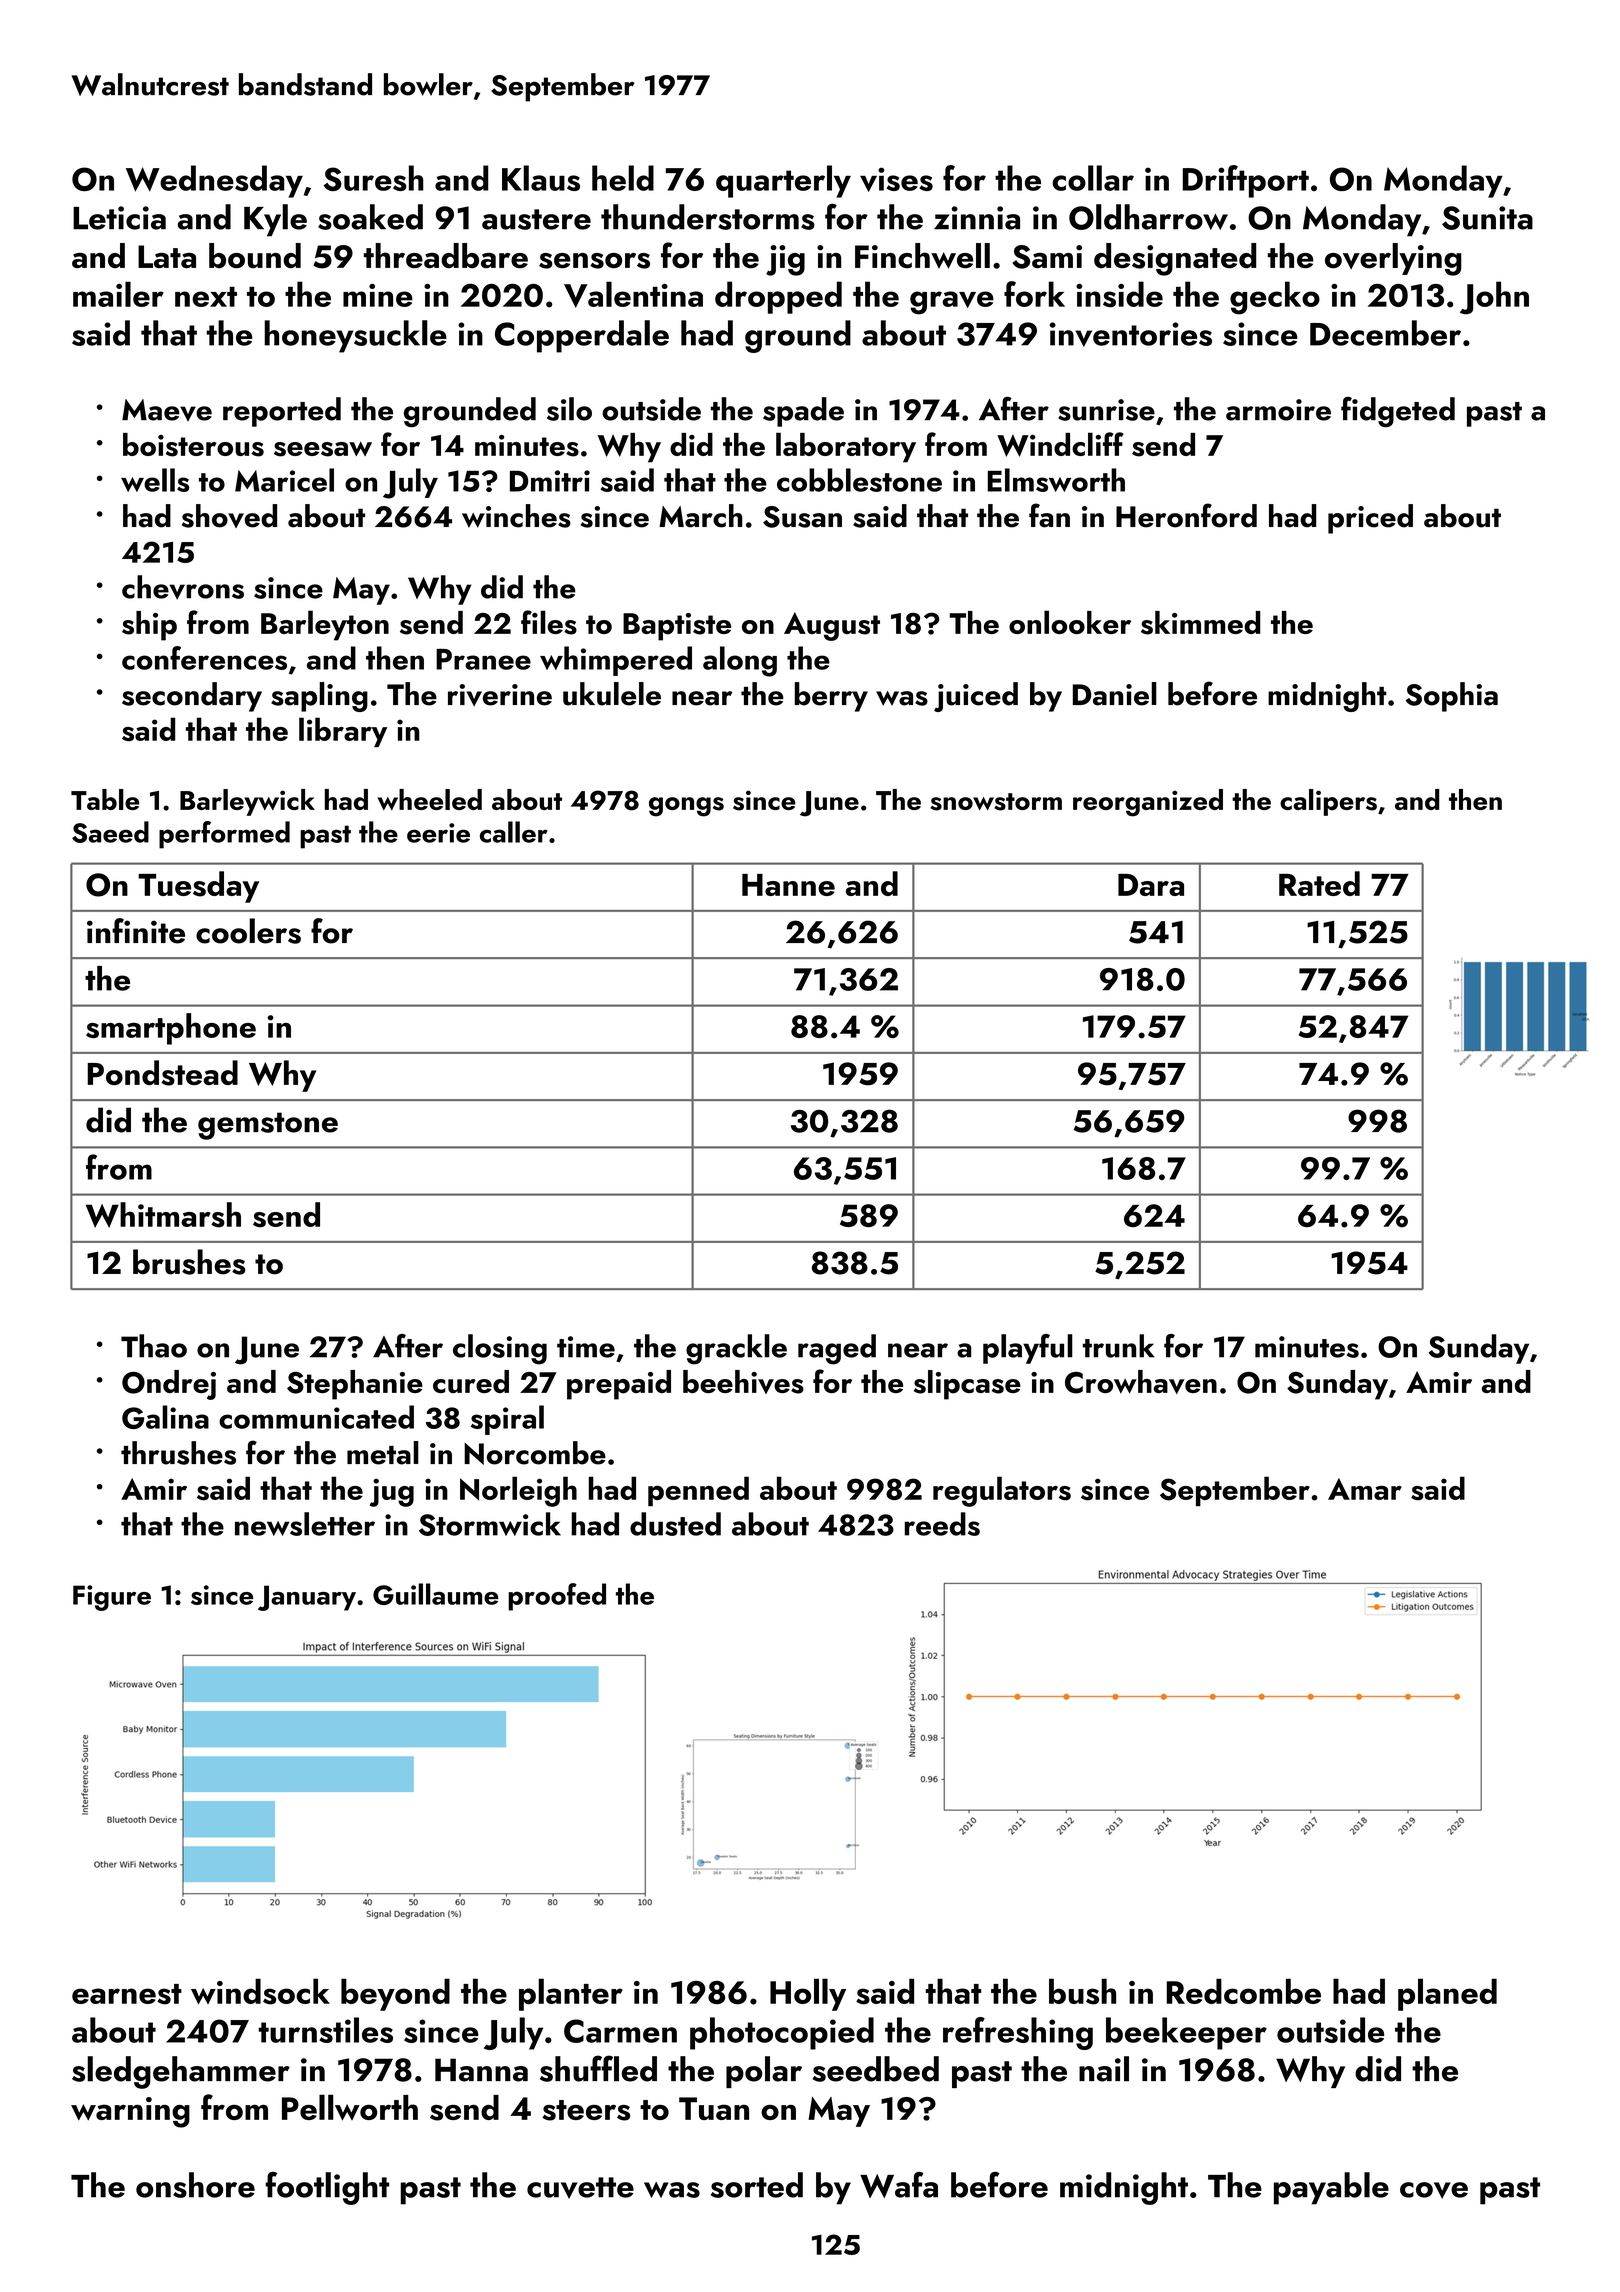 The image size is (1620, 2292). I want to click on Suresh, so click(374, 178).
